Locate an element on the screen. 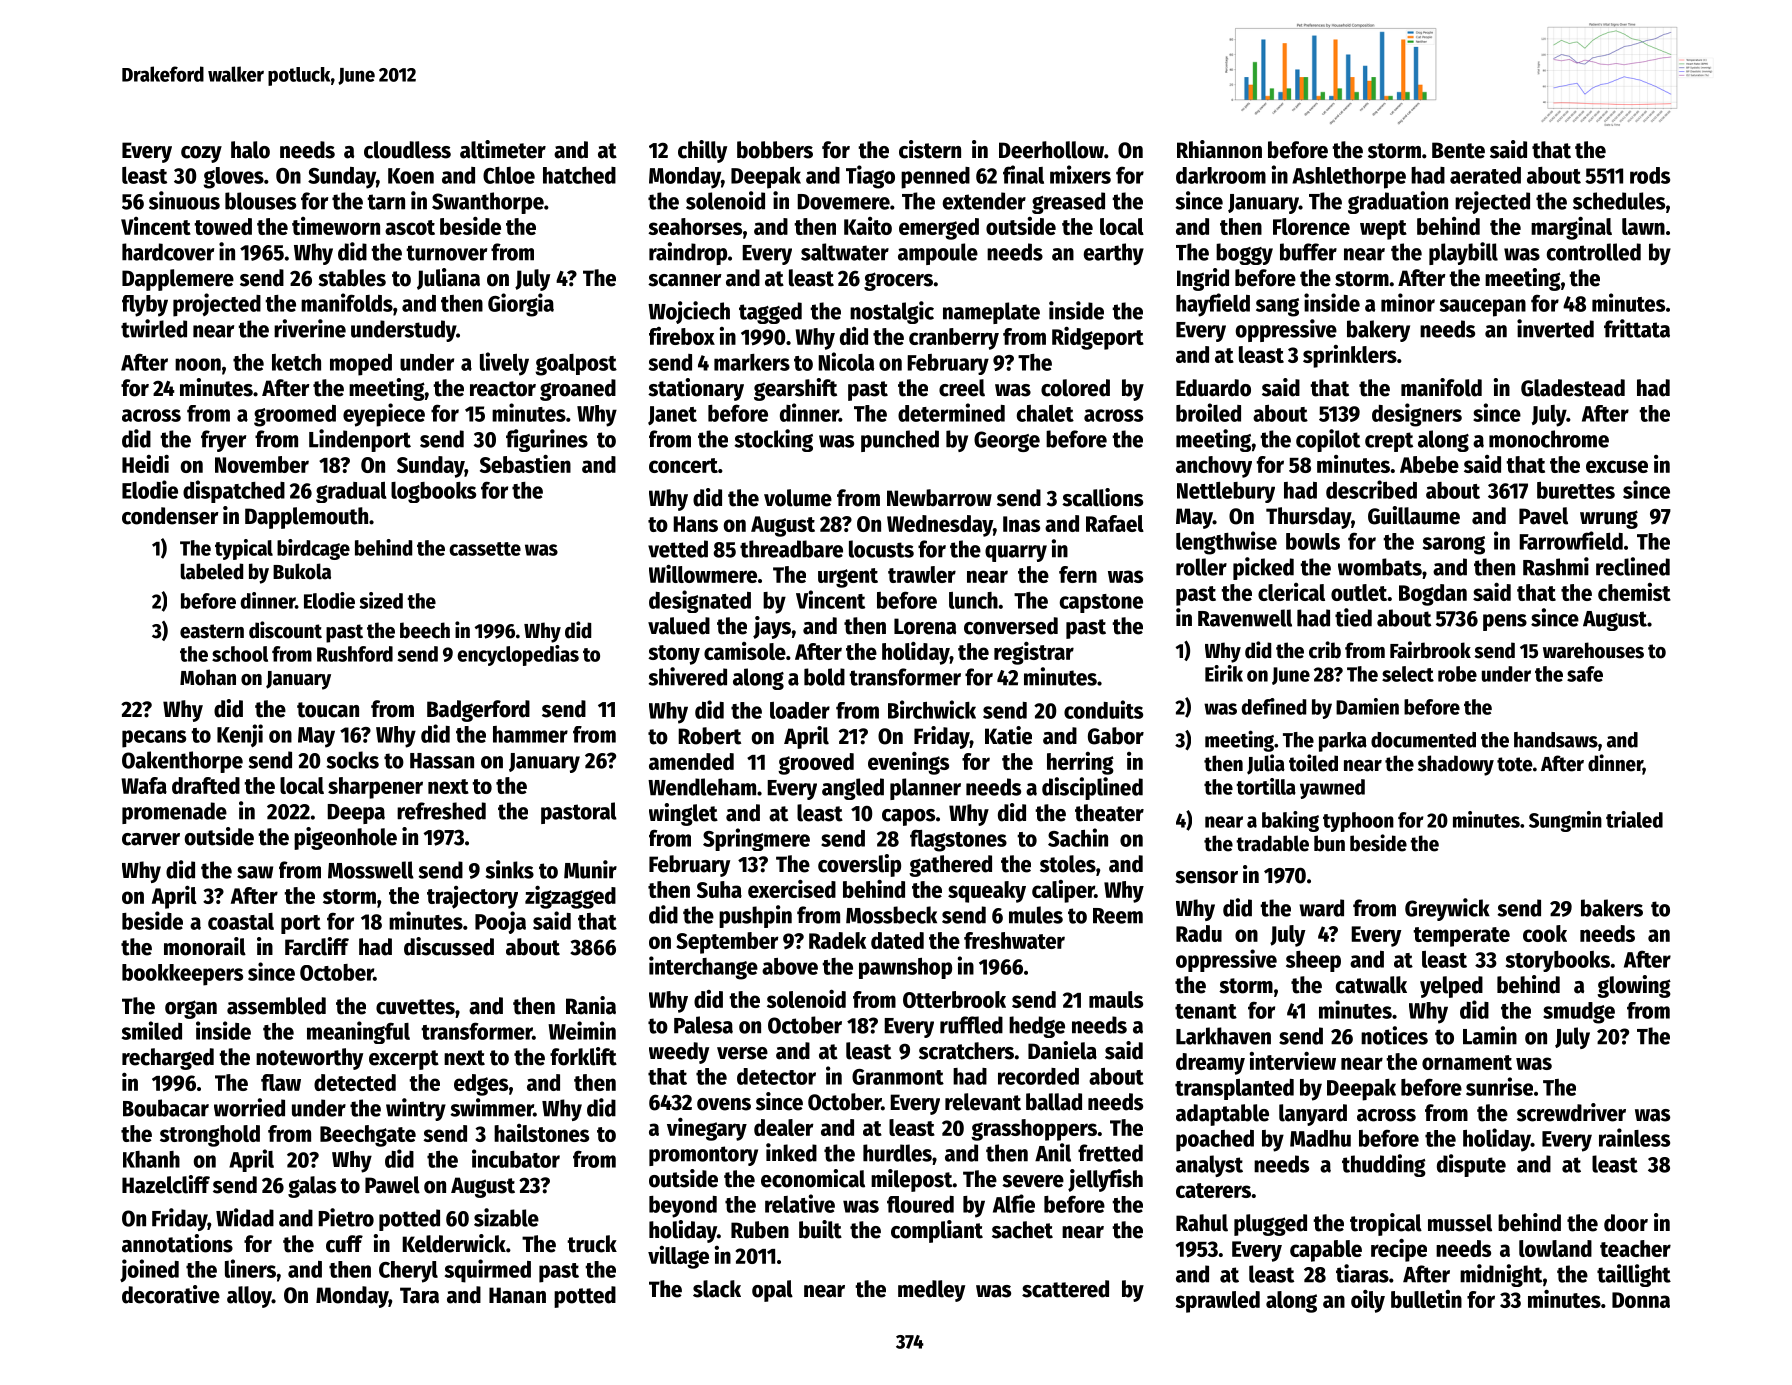 This screenshot has height=1385, width=1792. Wafa is located at coordinates (144, 785).
